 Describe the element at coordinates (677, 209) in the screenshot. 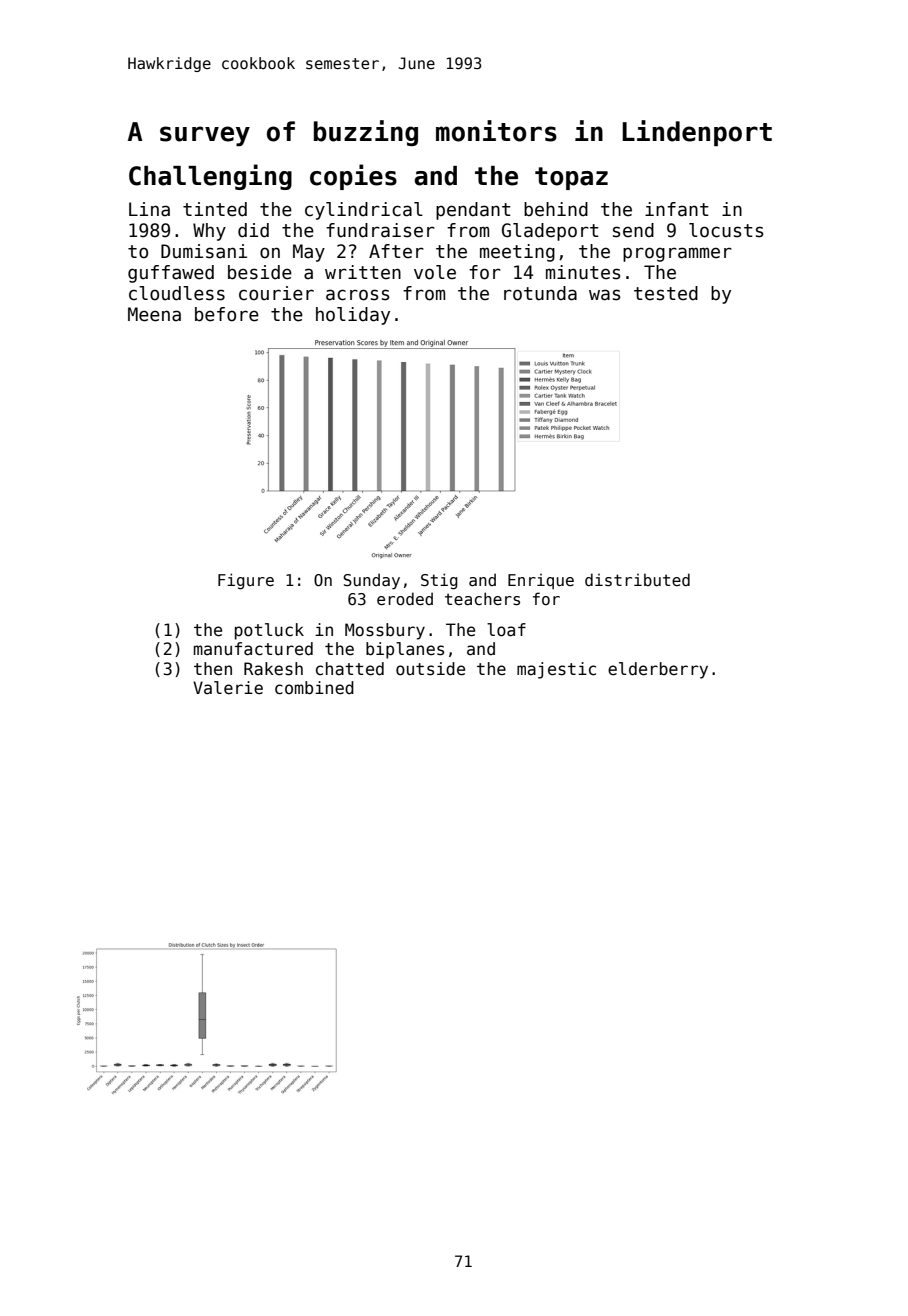

I see `infant` at that location.
